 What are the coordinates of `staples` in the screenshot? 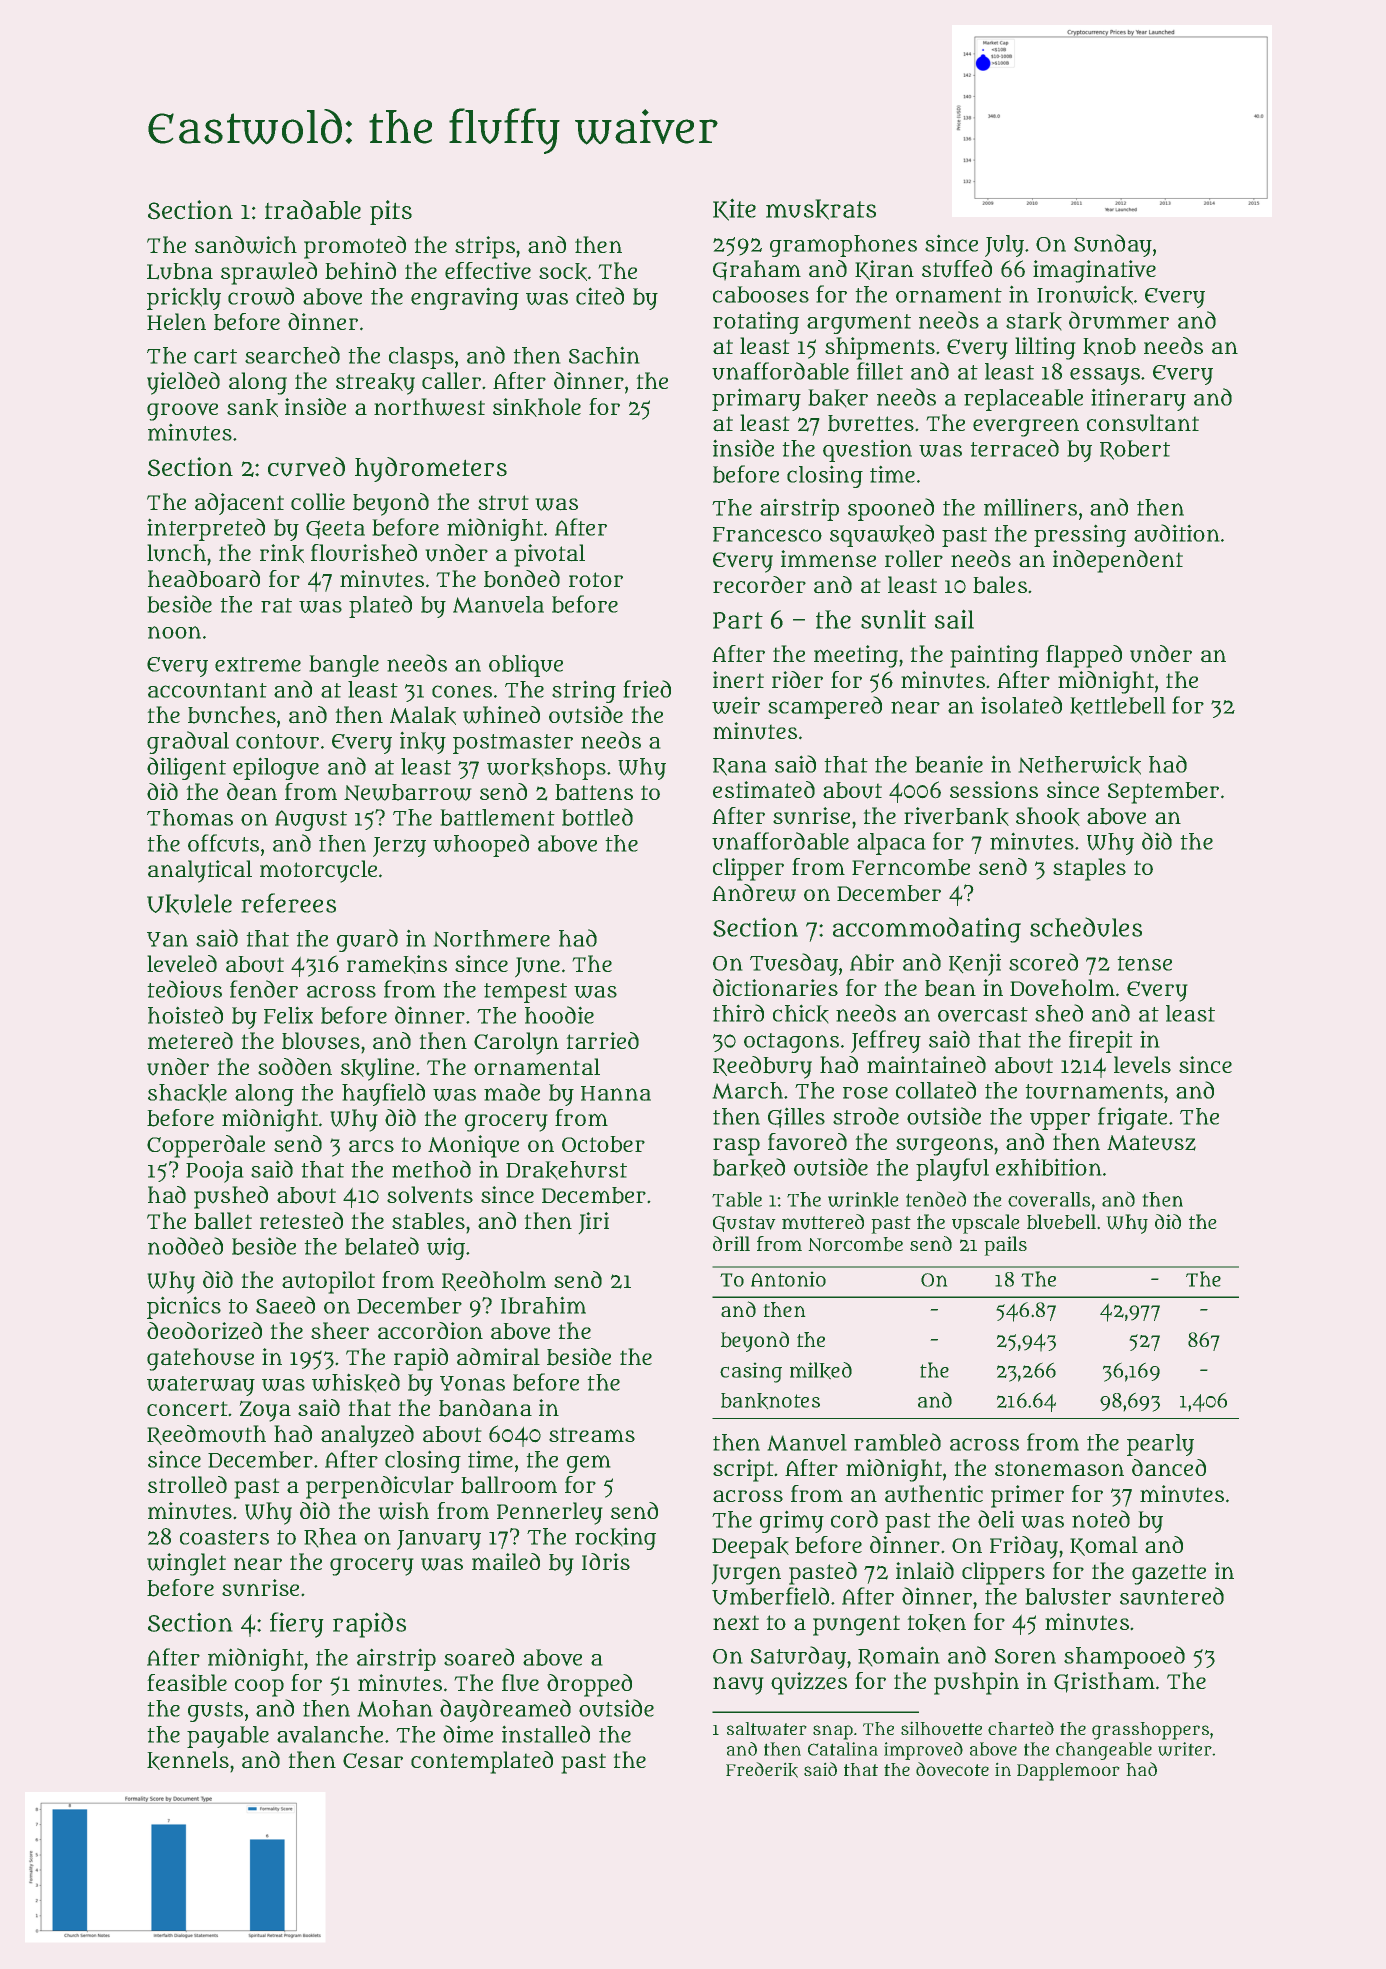 It's located at (1089, 869).
